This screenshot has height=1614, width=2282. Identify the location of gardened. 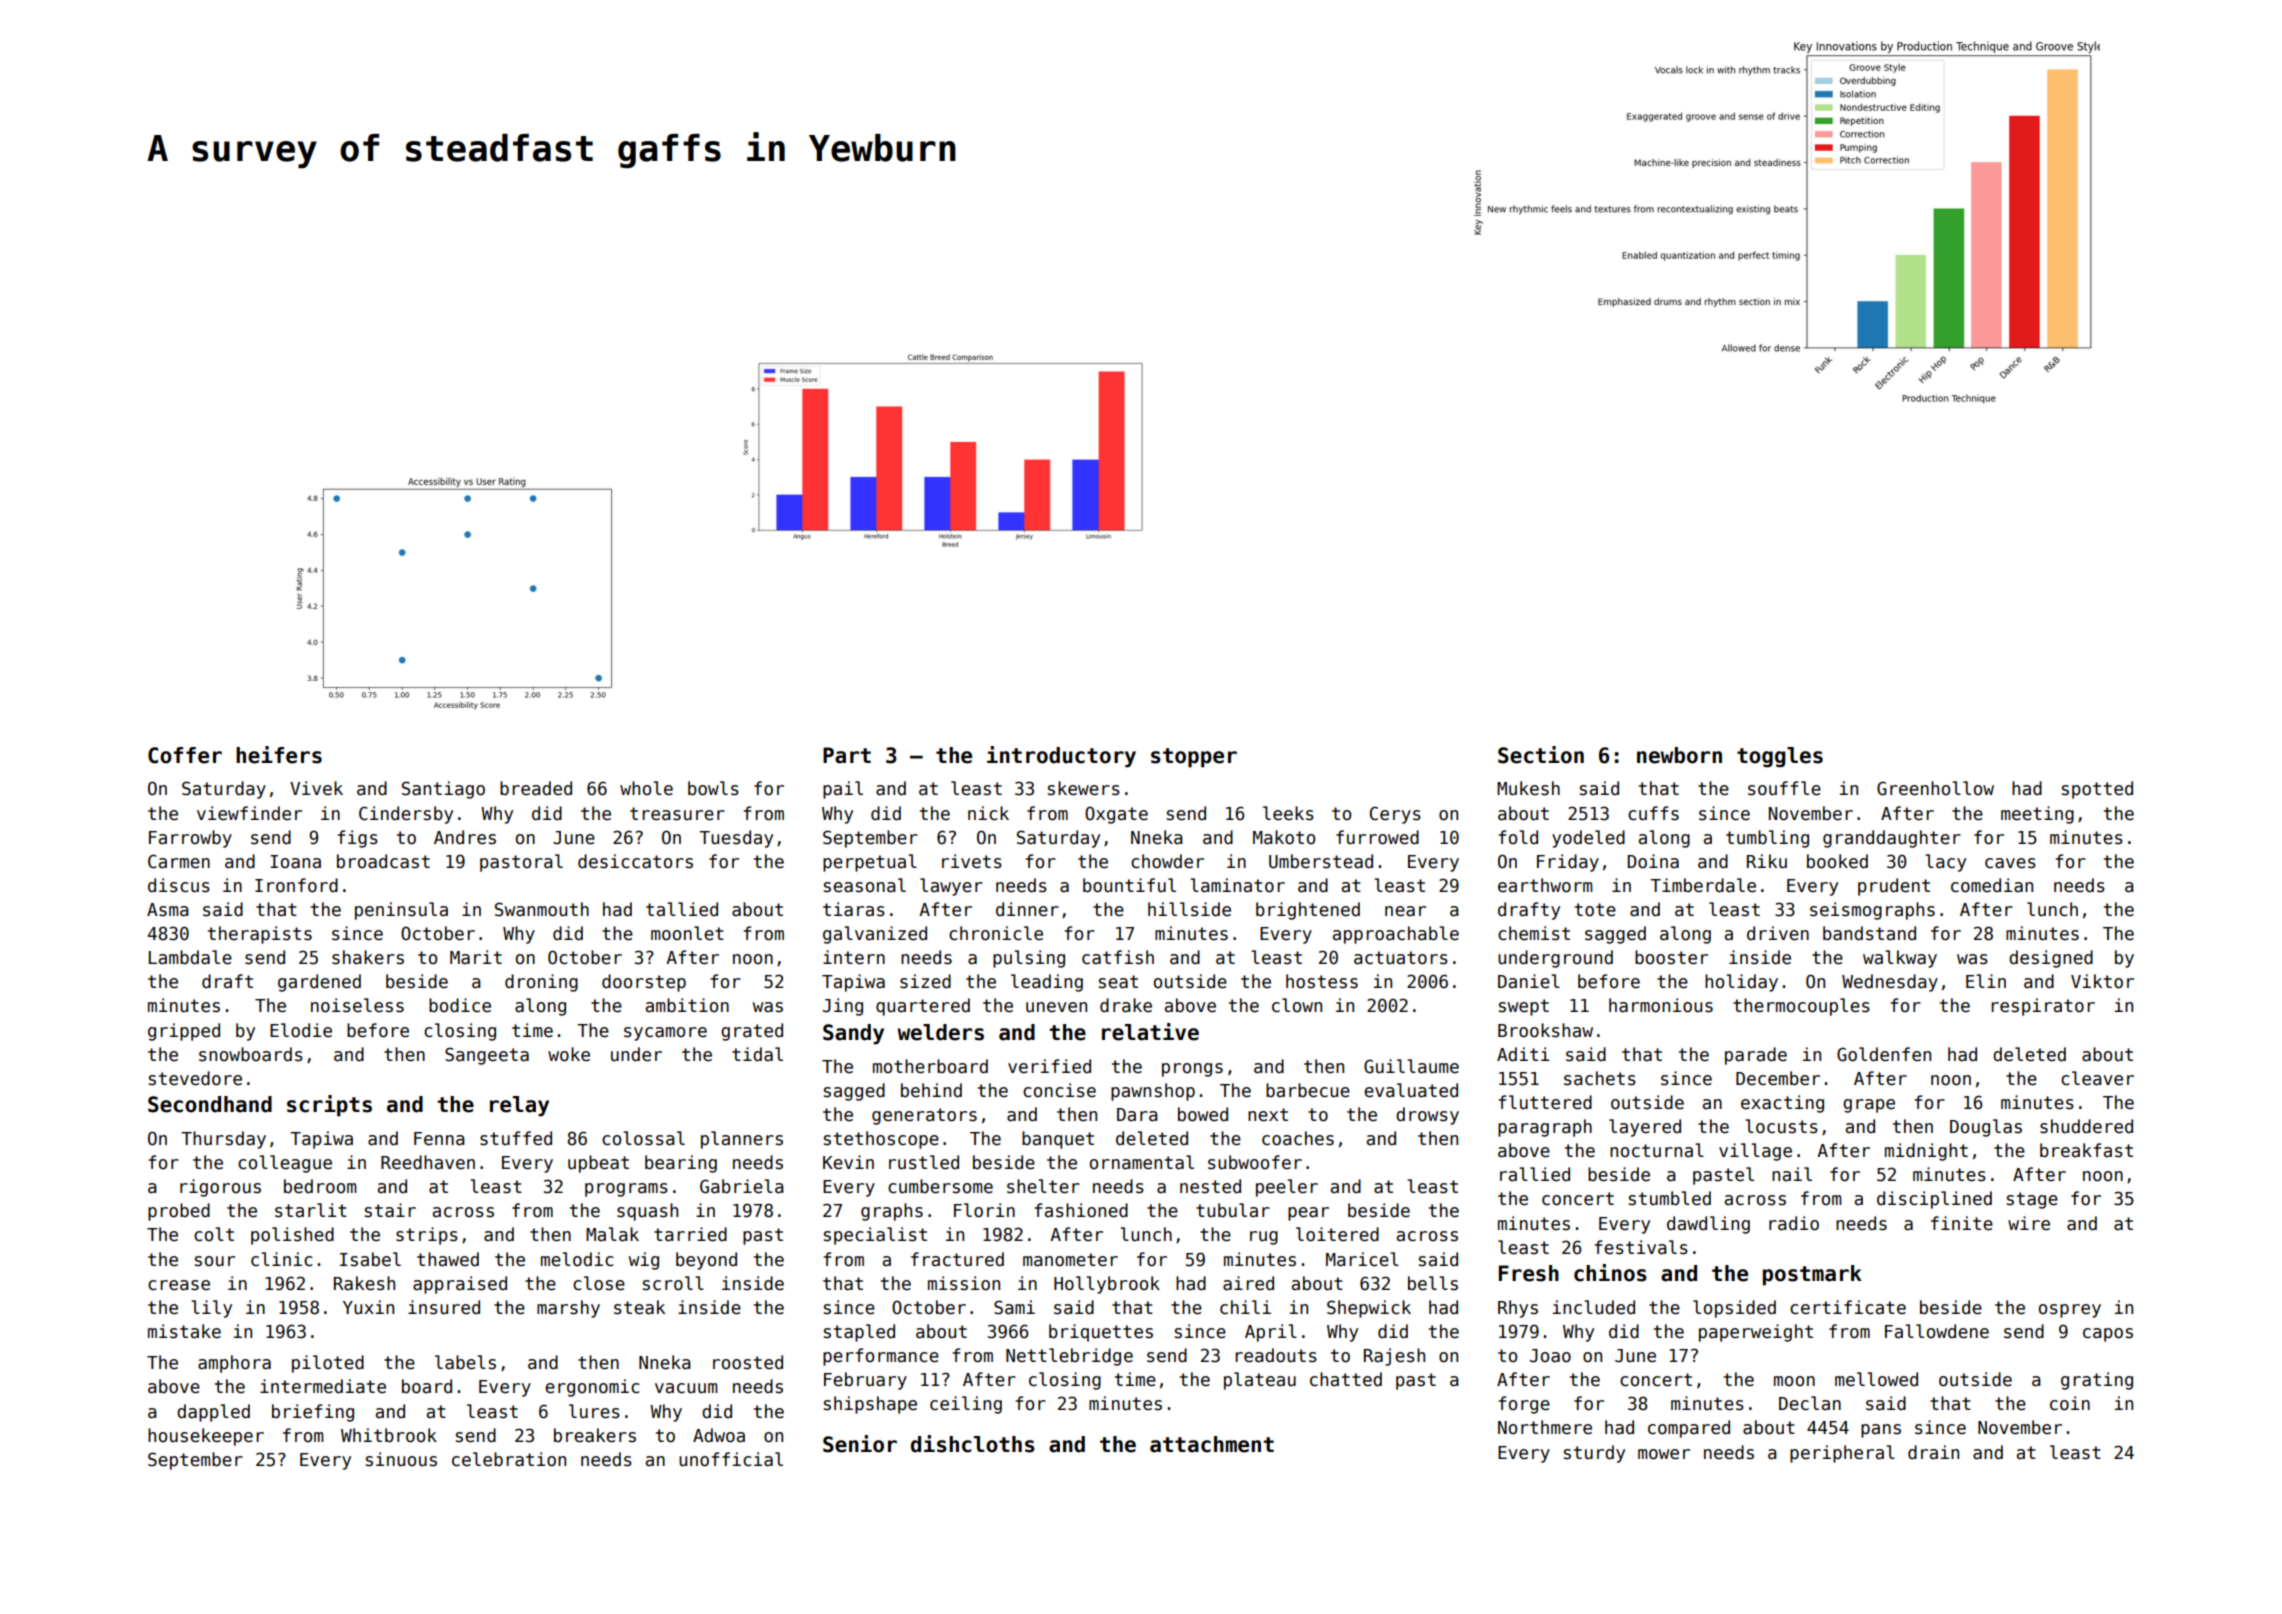
(319, 983).
